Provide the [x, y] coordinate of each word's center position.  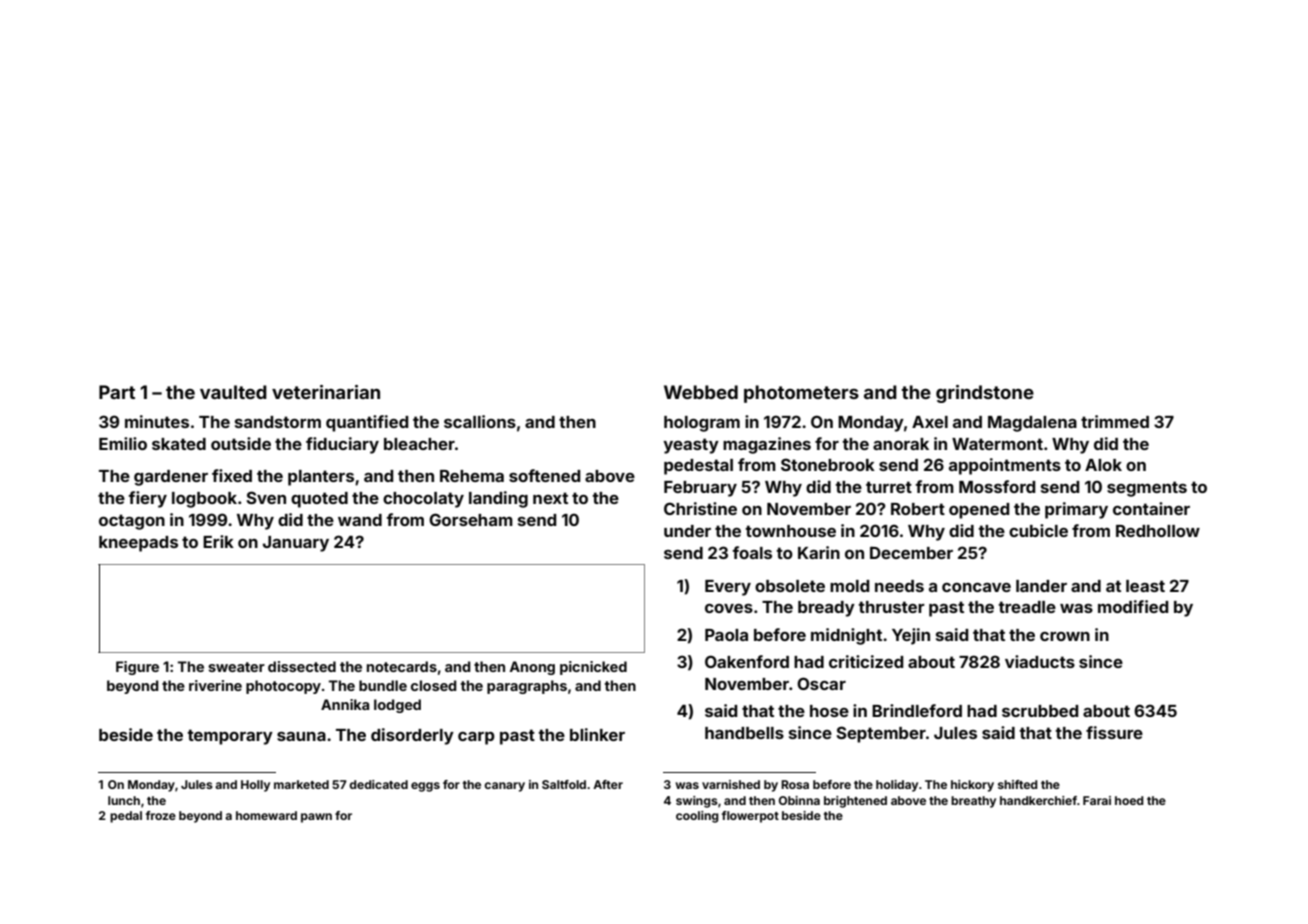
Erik [218, 541]
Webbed [701, 392]
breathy [973, 802]
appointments [1005, 466]
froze [161, 815]
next [550, 498]
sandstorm [278, 422]
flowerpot [750, 817]
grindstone [985, 394]
